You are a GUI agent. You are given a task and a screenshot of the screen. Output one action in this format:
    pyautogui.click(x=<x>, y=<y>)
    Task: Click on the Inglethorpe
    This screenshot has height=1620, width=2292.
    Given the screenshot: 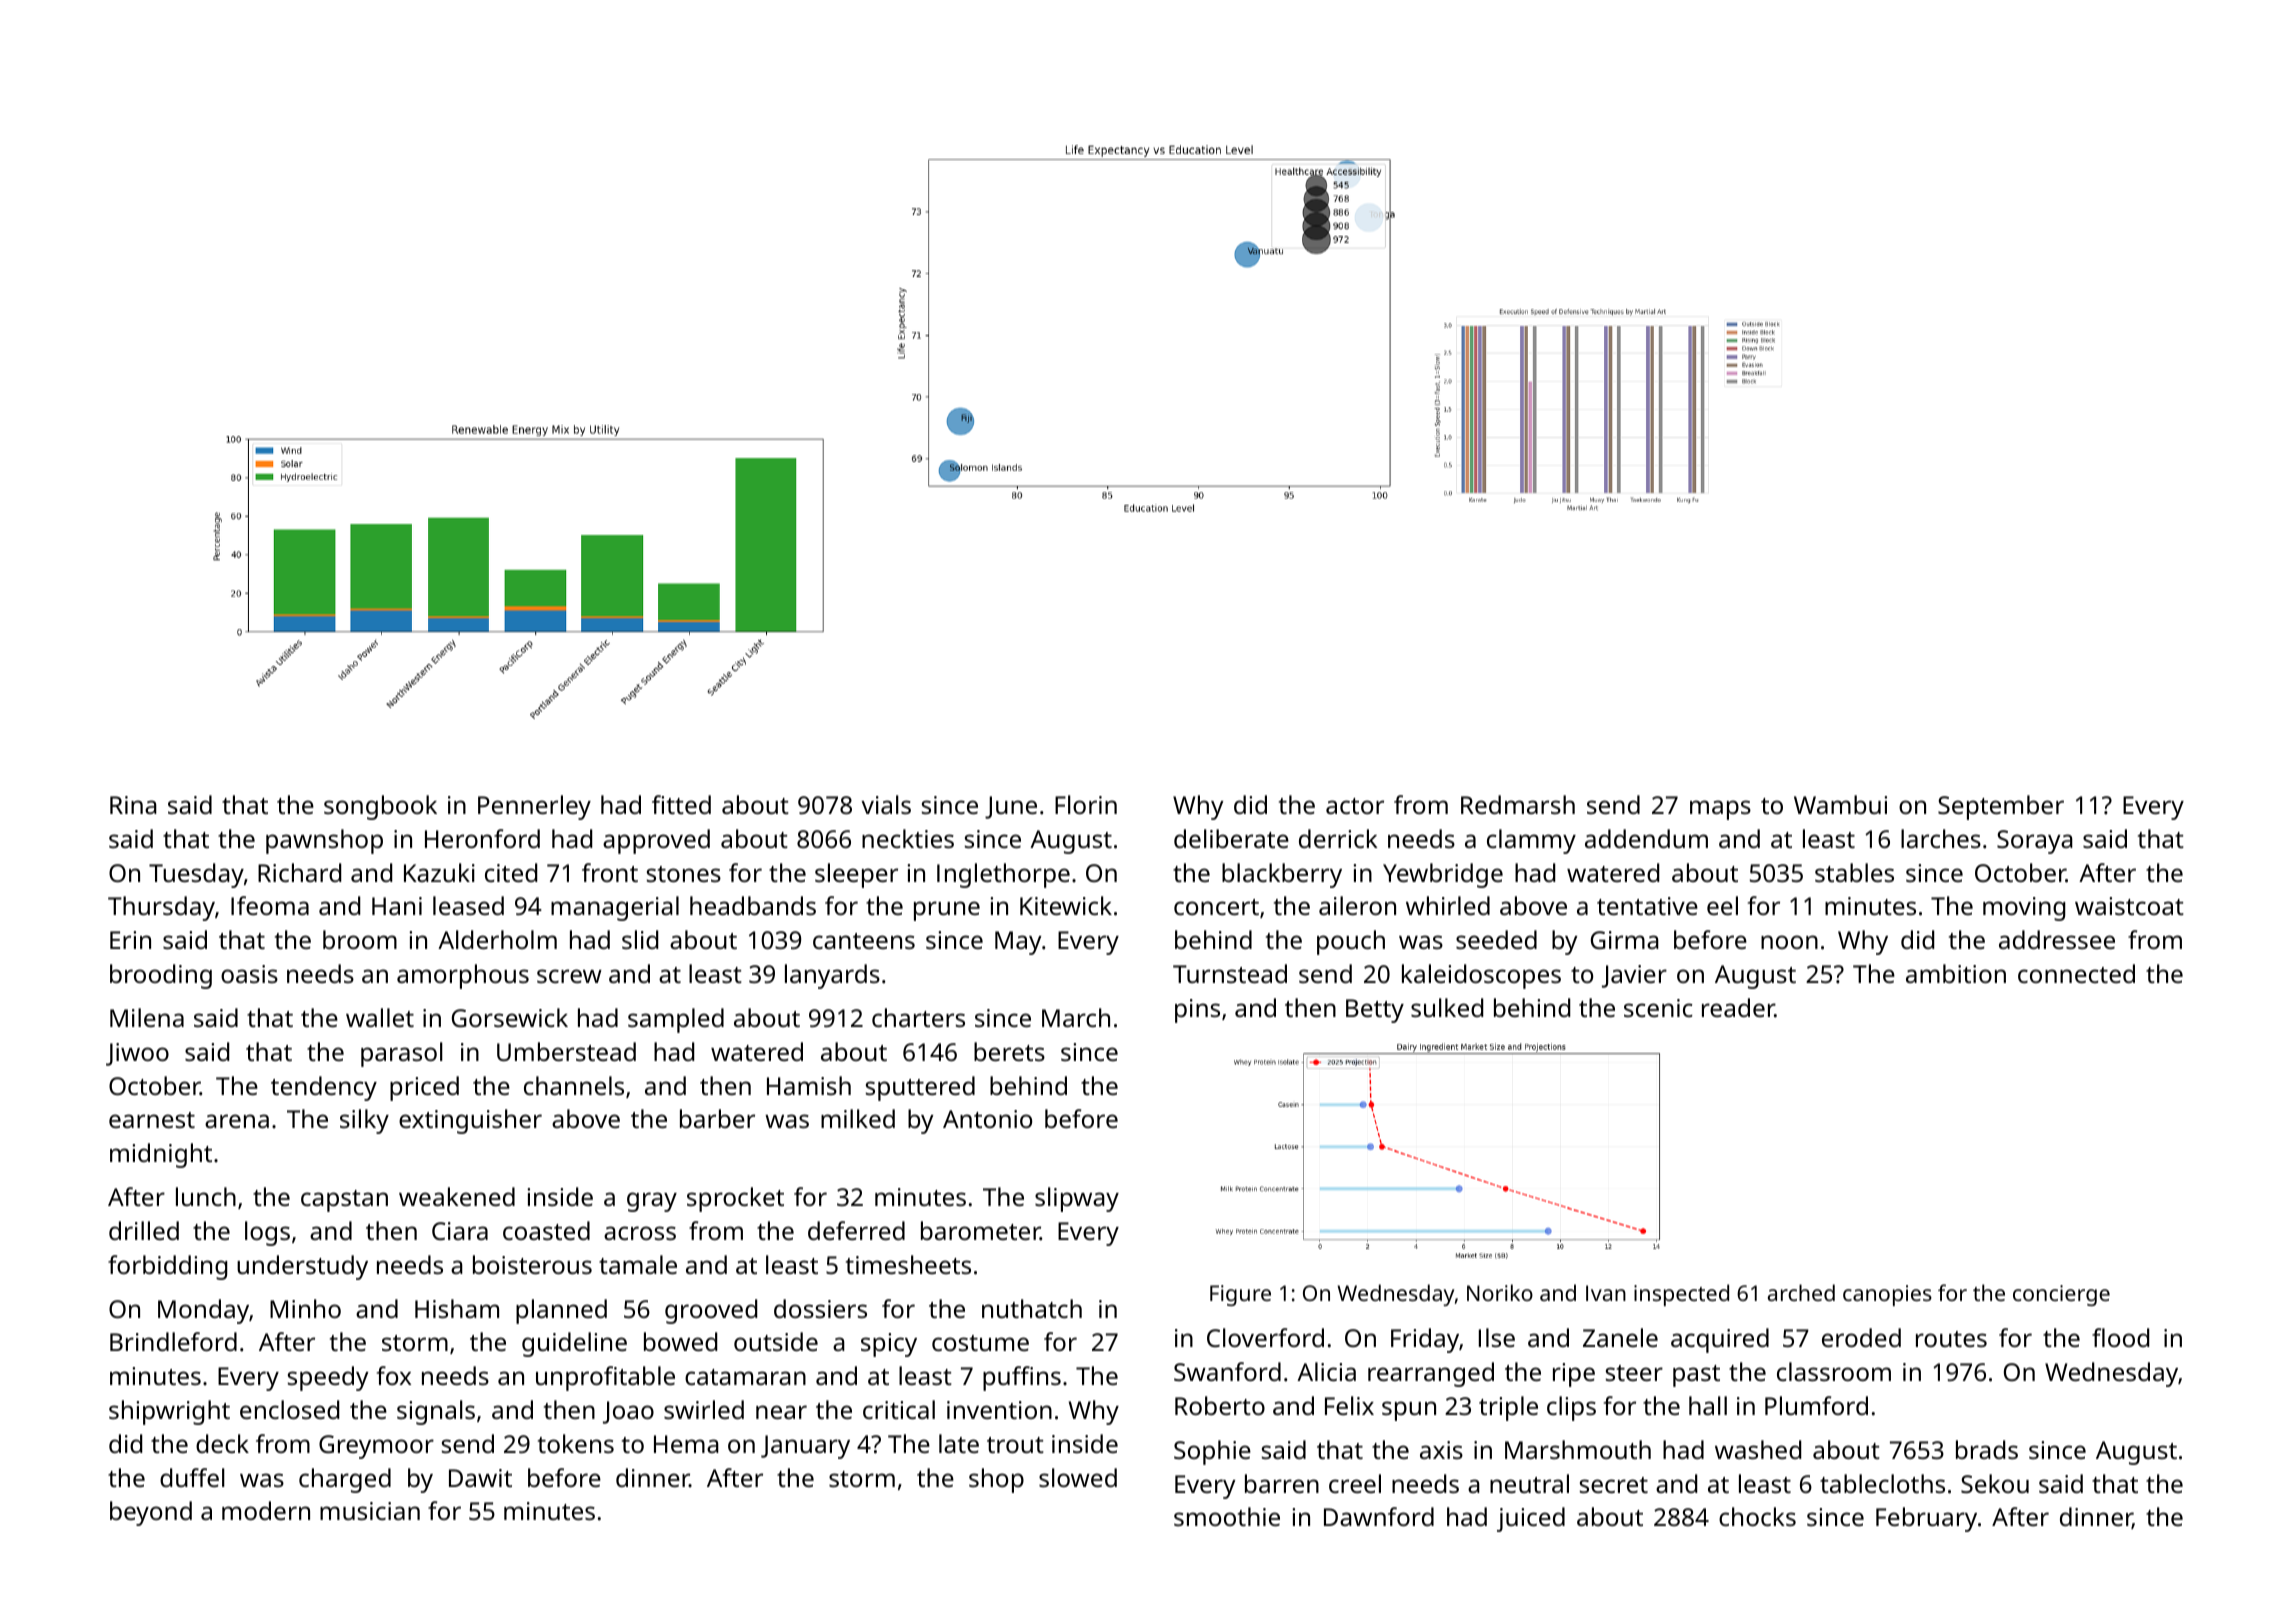 What is the action you would take?
    pyautogui.click(x=1003, y=875)
